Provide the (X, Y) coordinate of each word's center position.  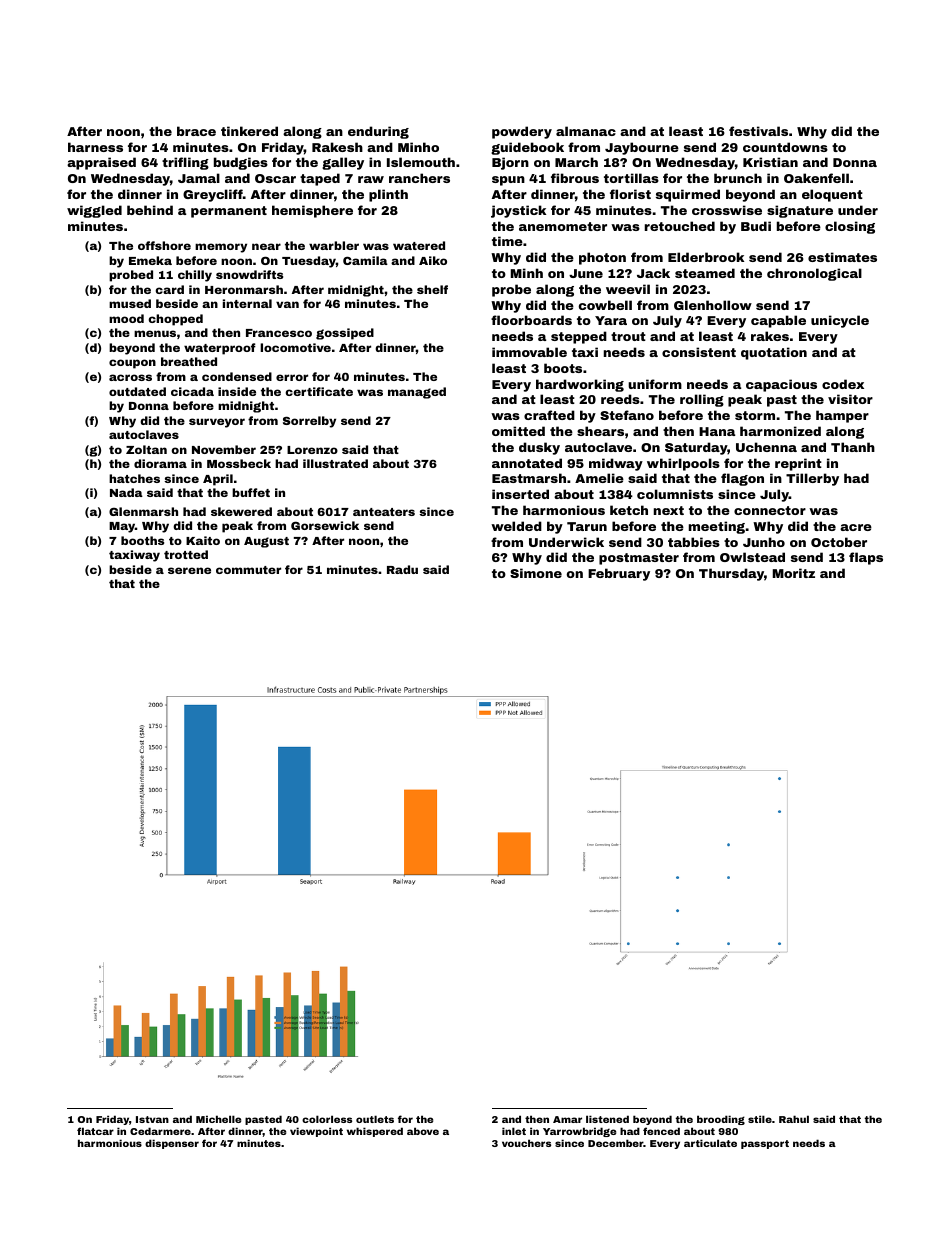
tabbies (694, 542)
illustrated (335, 463)
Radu (402, 569)
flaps (866, 558)
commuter (248, 570)
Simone (536, 573)
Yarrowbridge (579, 1132)
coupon (132, 364)
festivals (758, 131)
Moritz (794, 573)
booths (142, 540)
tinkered (249, 131)
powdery (522, 132)
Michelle (218, 1119)
